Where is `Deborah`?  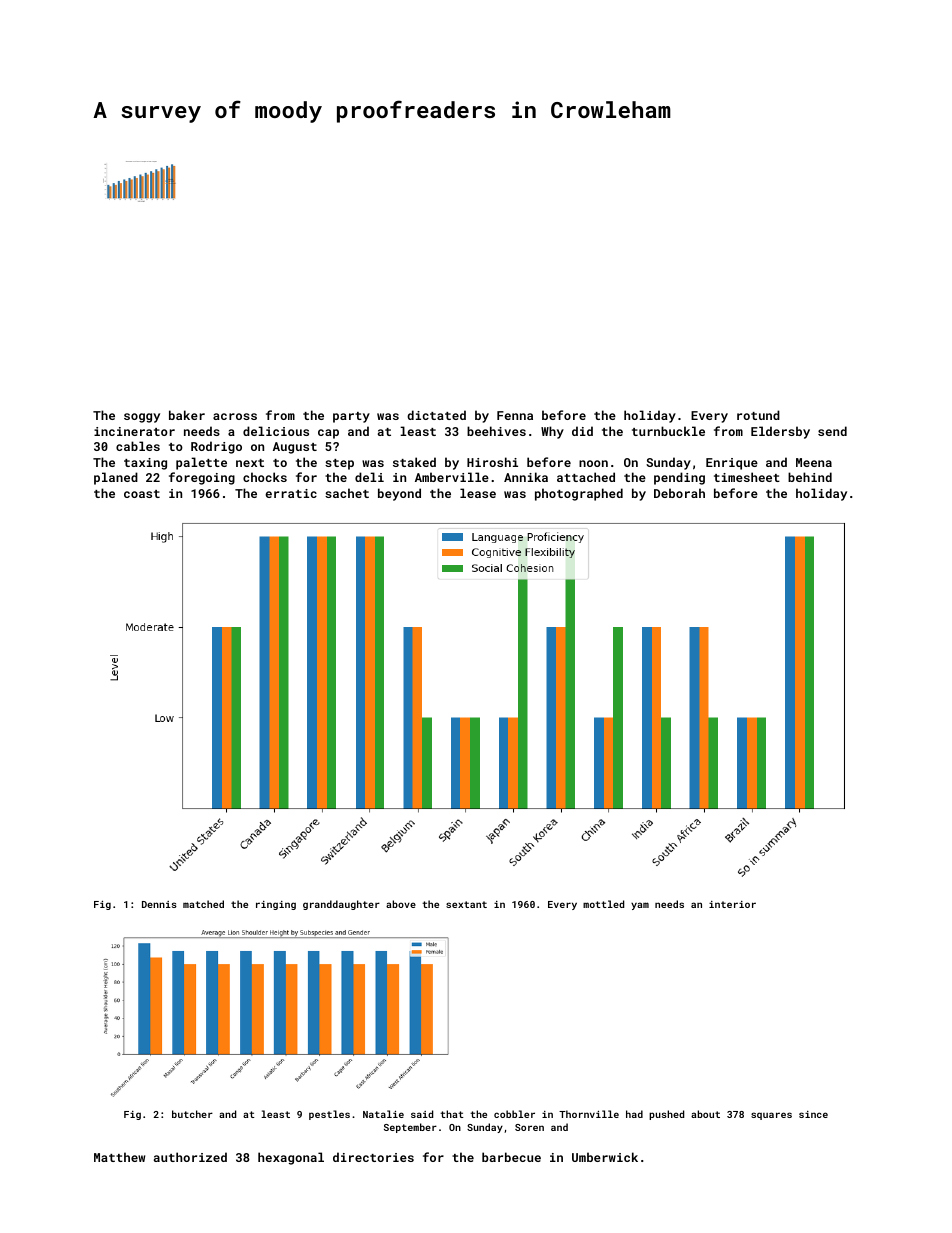 Deborah is located at coordinates (679, 493).
